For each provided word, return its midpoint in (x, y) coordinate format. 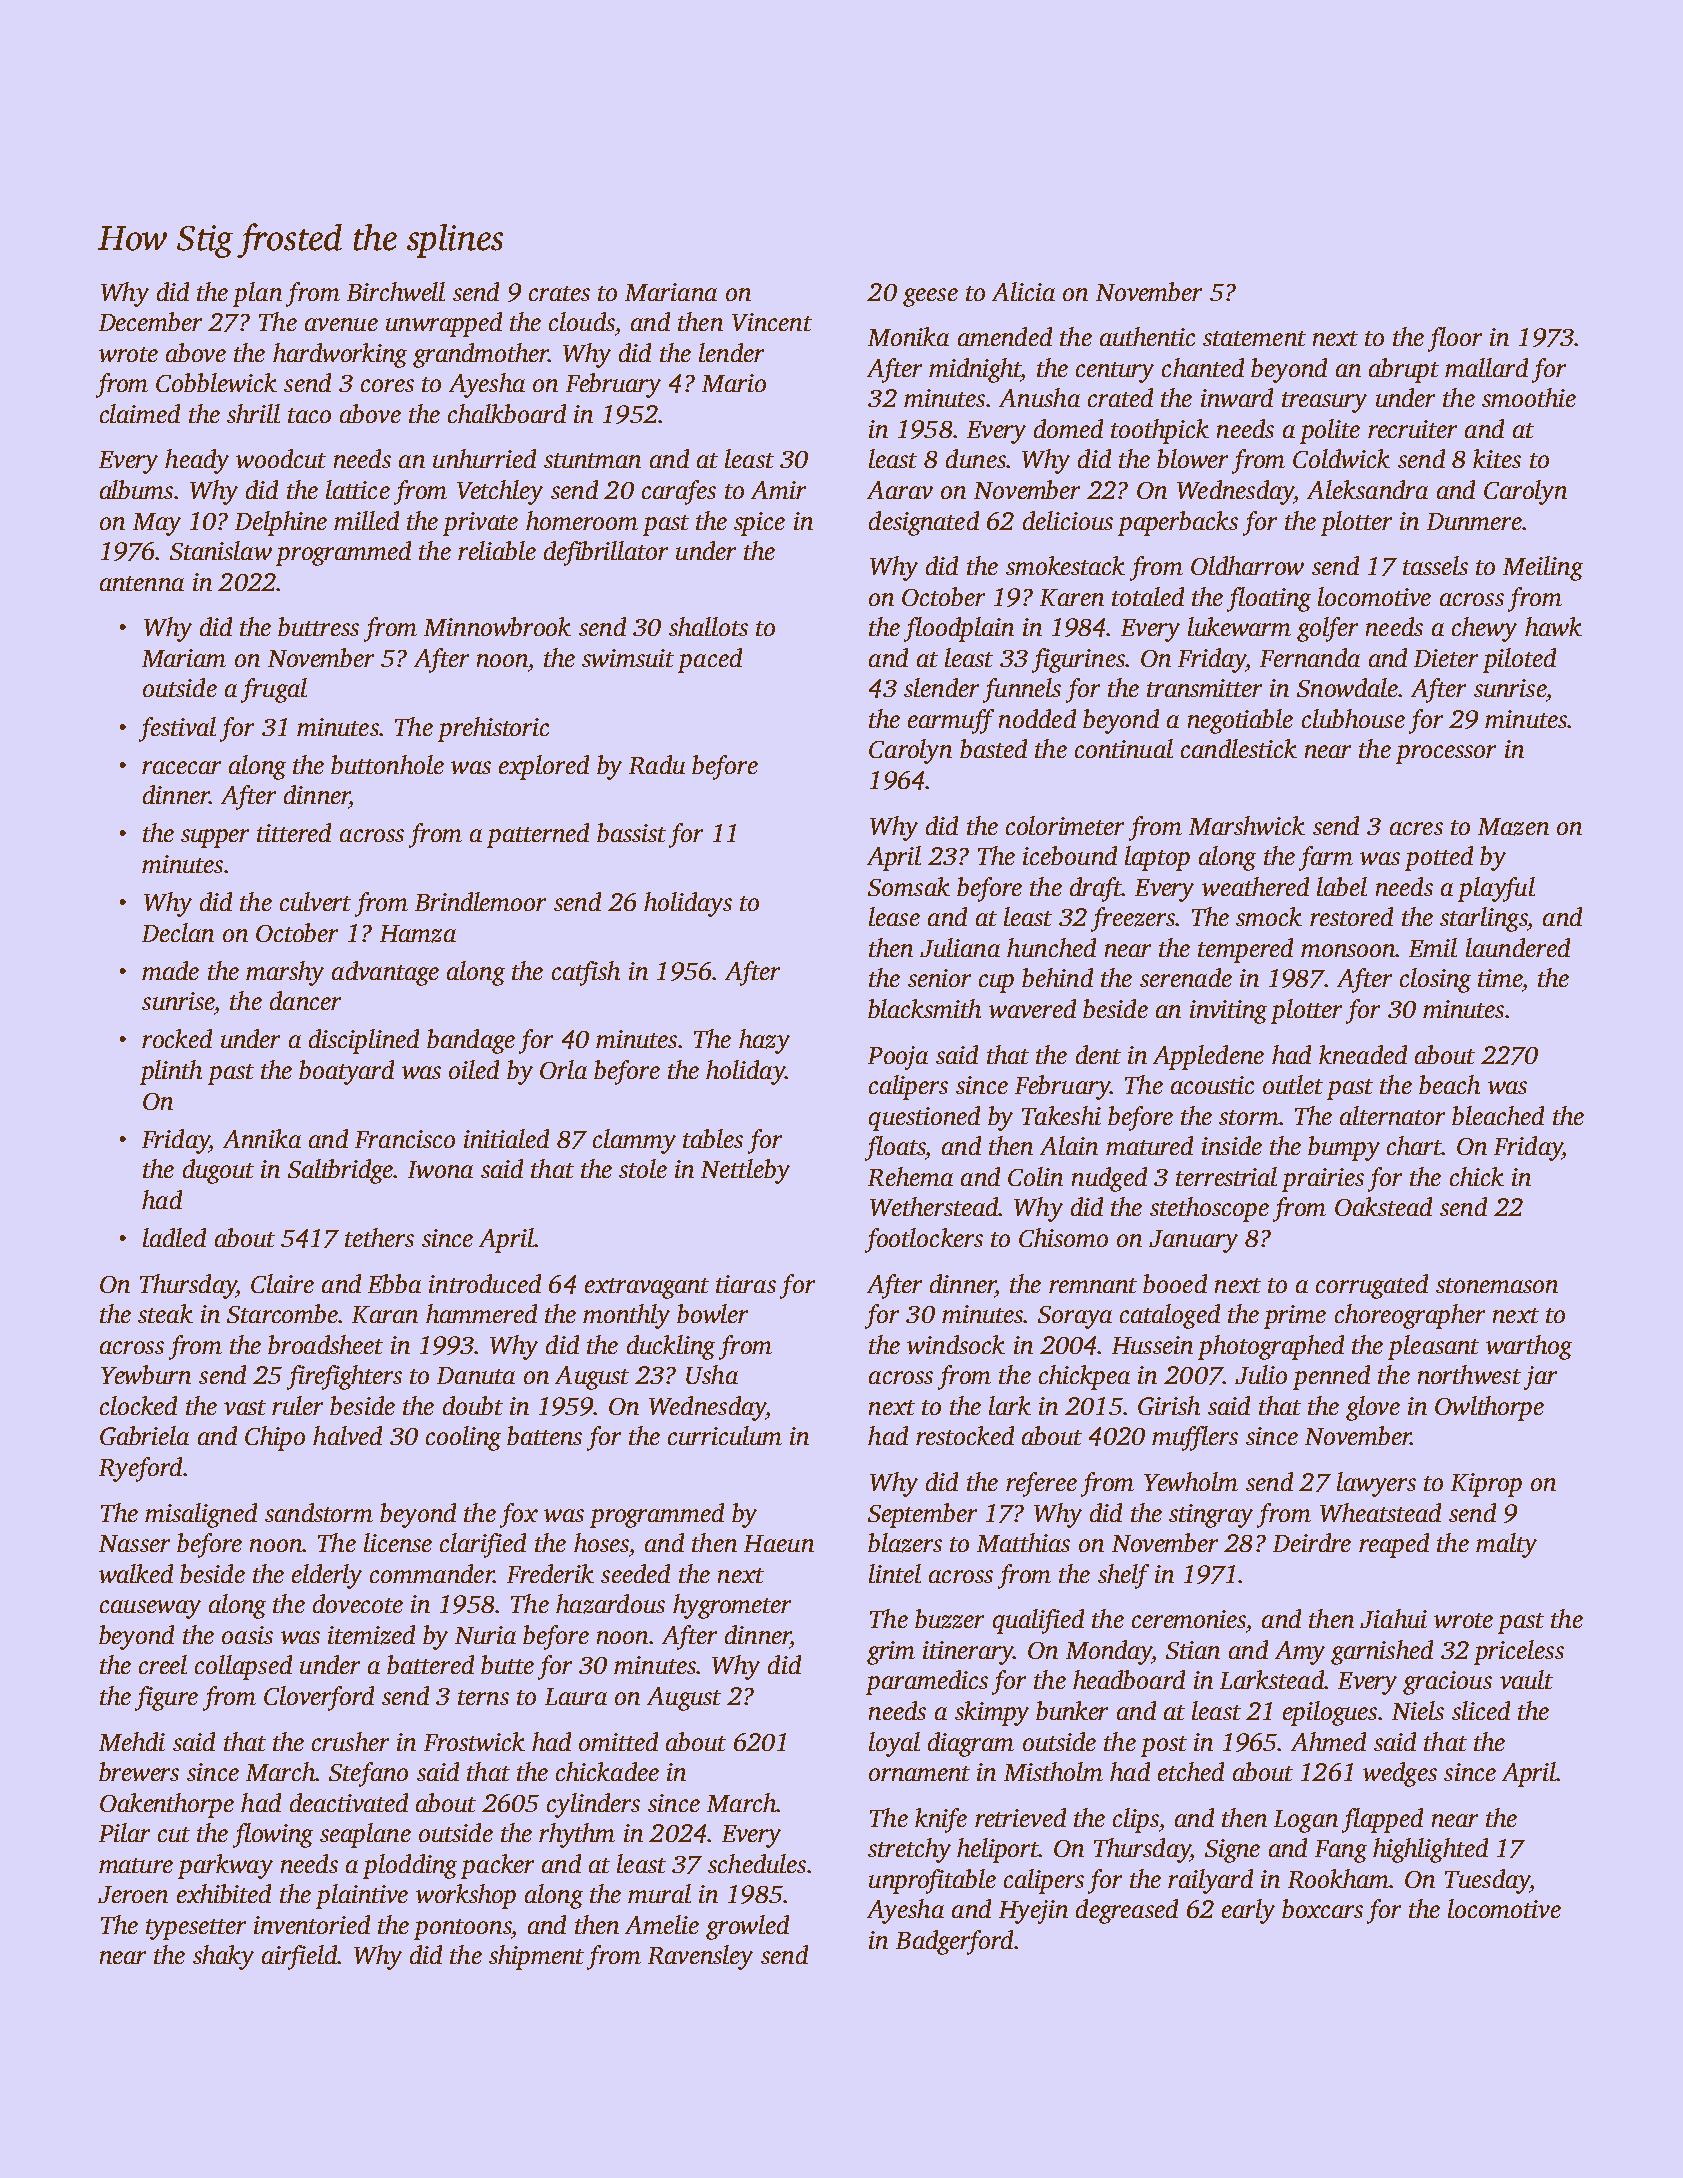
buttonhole (387, 764)
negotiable (1240, 721)
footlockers (924, 1240)
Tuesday (1487, 1881)
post (1164, 1746)
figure (166, 1698)
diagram (971, 1744)
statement (1254, 338)
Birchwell (396, 291)
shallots (708, 626)
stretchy (909, 1850)
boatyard (346, 1072)
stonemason (1497, 1285)
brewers (139, 1771)
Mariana (671, 292)
